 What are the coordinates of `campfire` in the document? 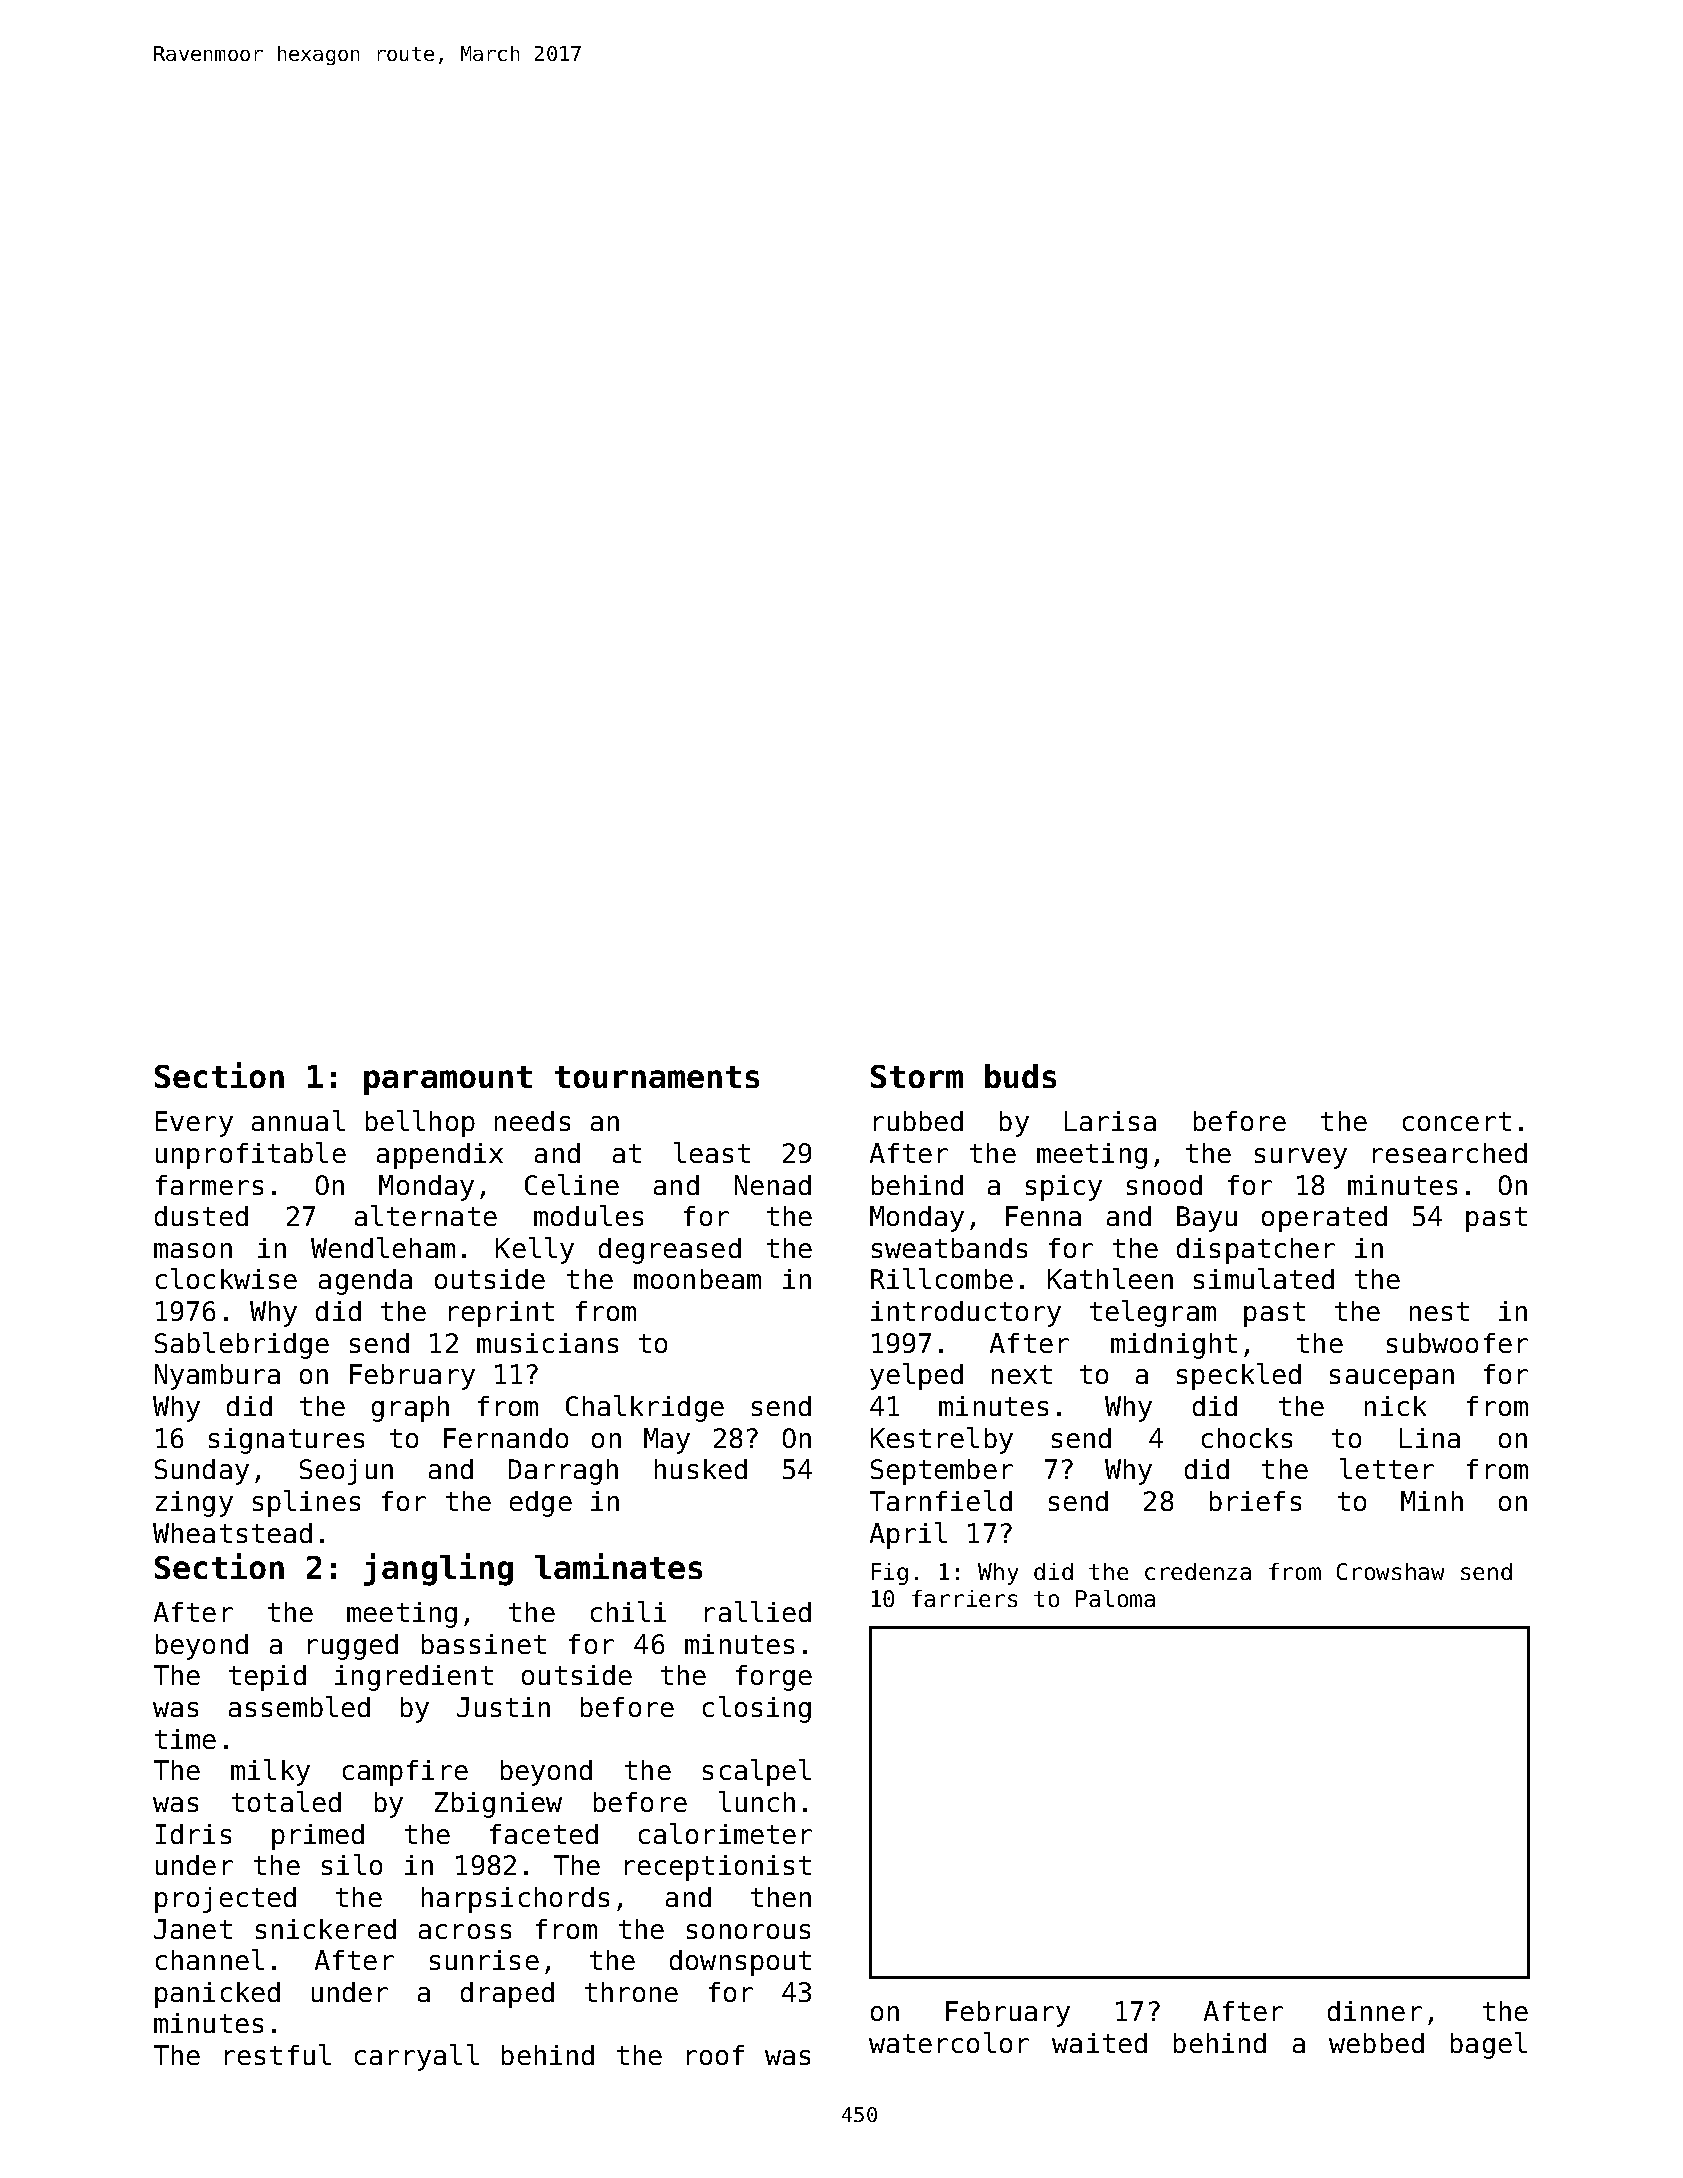 It's located at (405, 1773).
